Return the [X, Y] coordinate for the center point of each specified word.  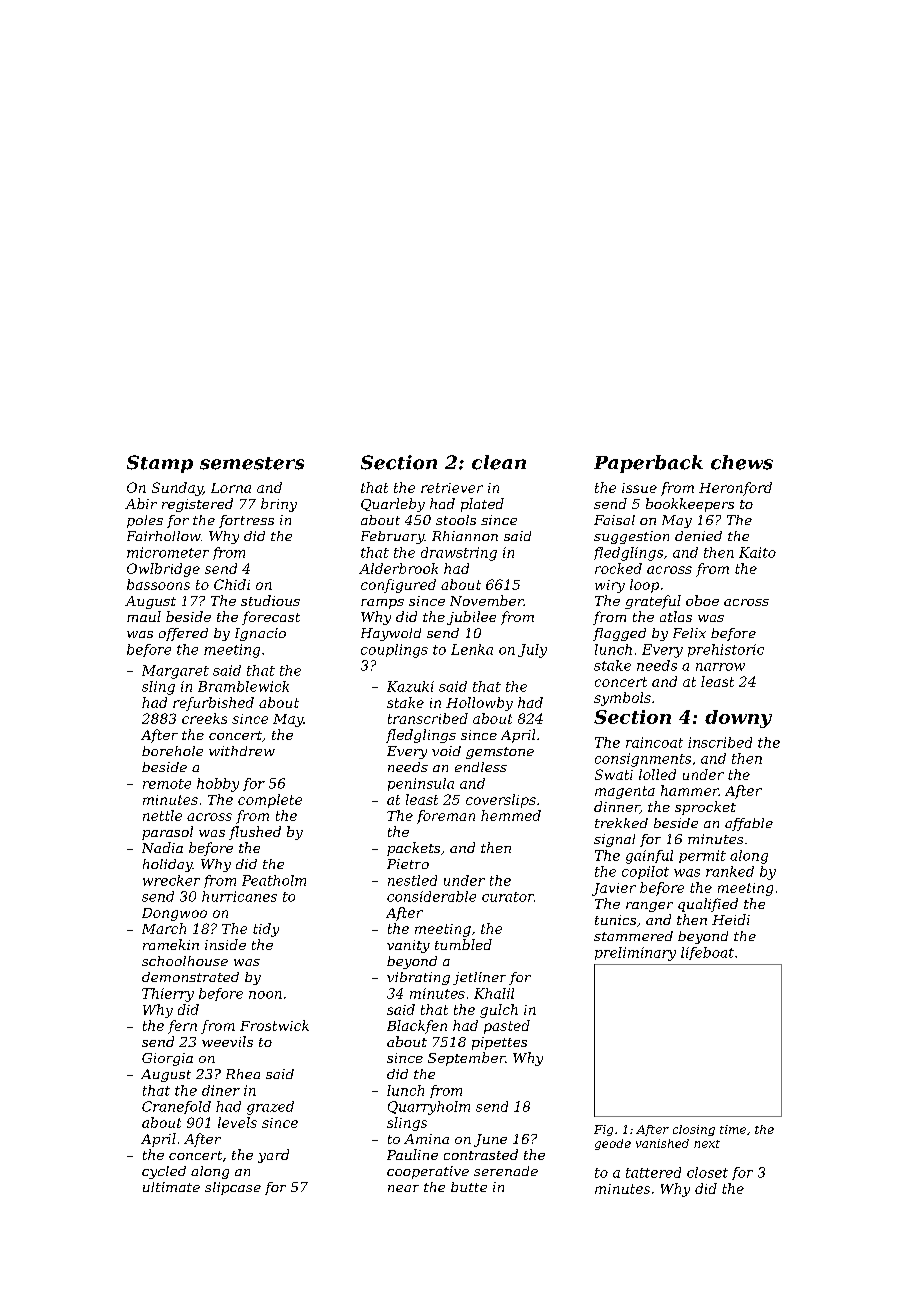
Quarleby [393, 505]
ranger [649, 907]
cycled [164, 1172]
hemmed [511, 815]
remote [167, 784]
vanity [408, 946]
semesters [252, 463]
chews [742, 462]
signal [614, 840]
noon [265, 995]
